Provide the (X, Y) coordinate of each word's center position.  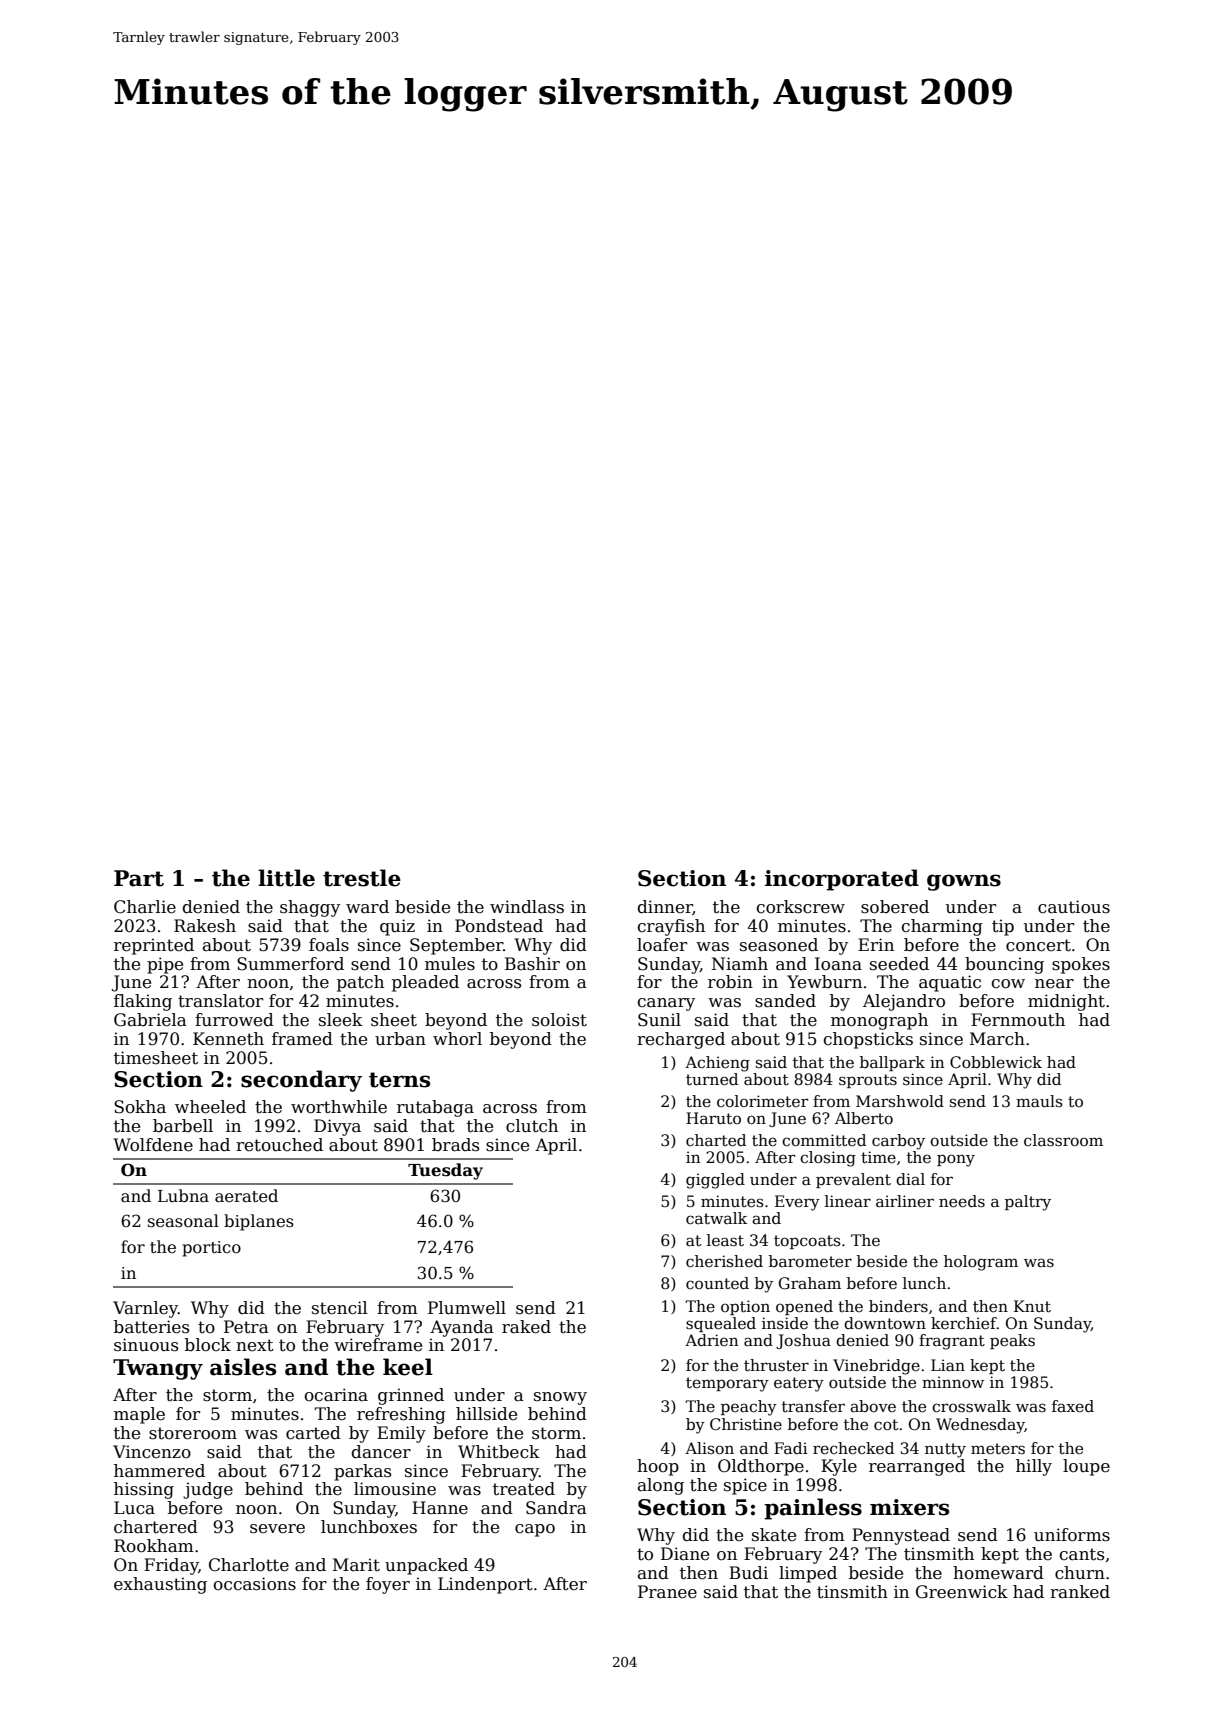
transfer (813, 1406)
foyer (388, 1585)
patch (360, 983)
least (725, 1240)
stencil (340, 1308)
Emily (401, 1434)
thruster (776, 1365)
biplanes (259, 1222)
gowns (964, 882)
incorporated (842, 880)
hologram (981, 1263)
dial (910, 1179)
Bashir (532, 964)
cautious (1074, 907)
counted (717, 1283)
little (286, 878)
